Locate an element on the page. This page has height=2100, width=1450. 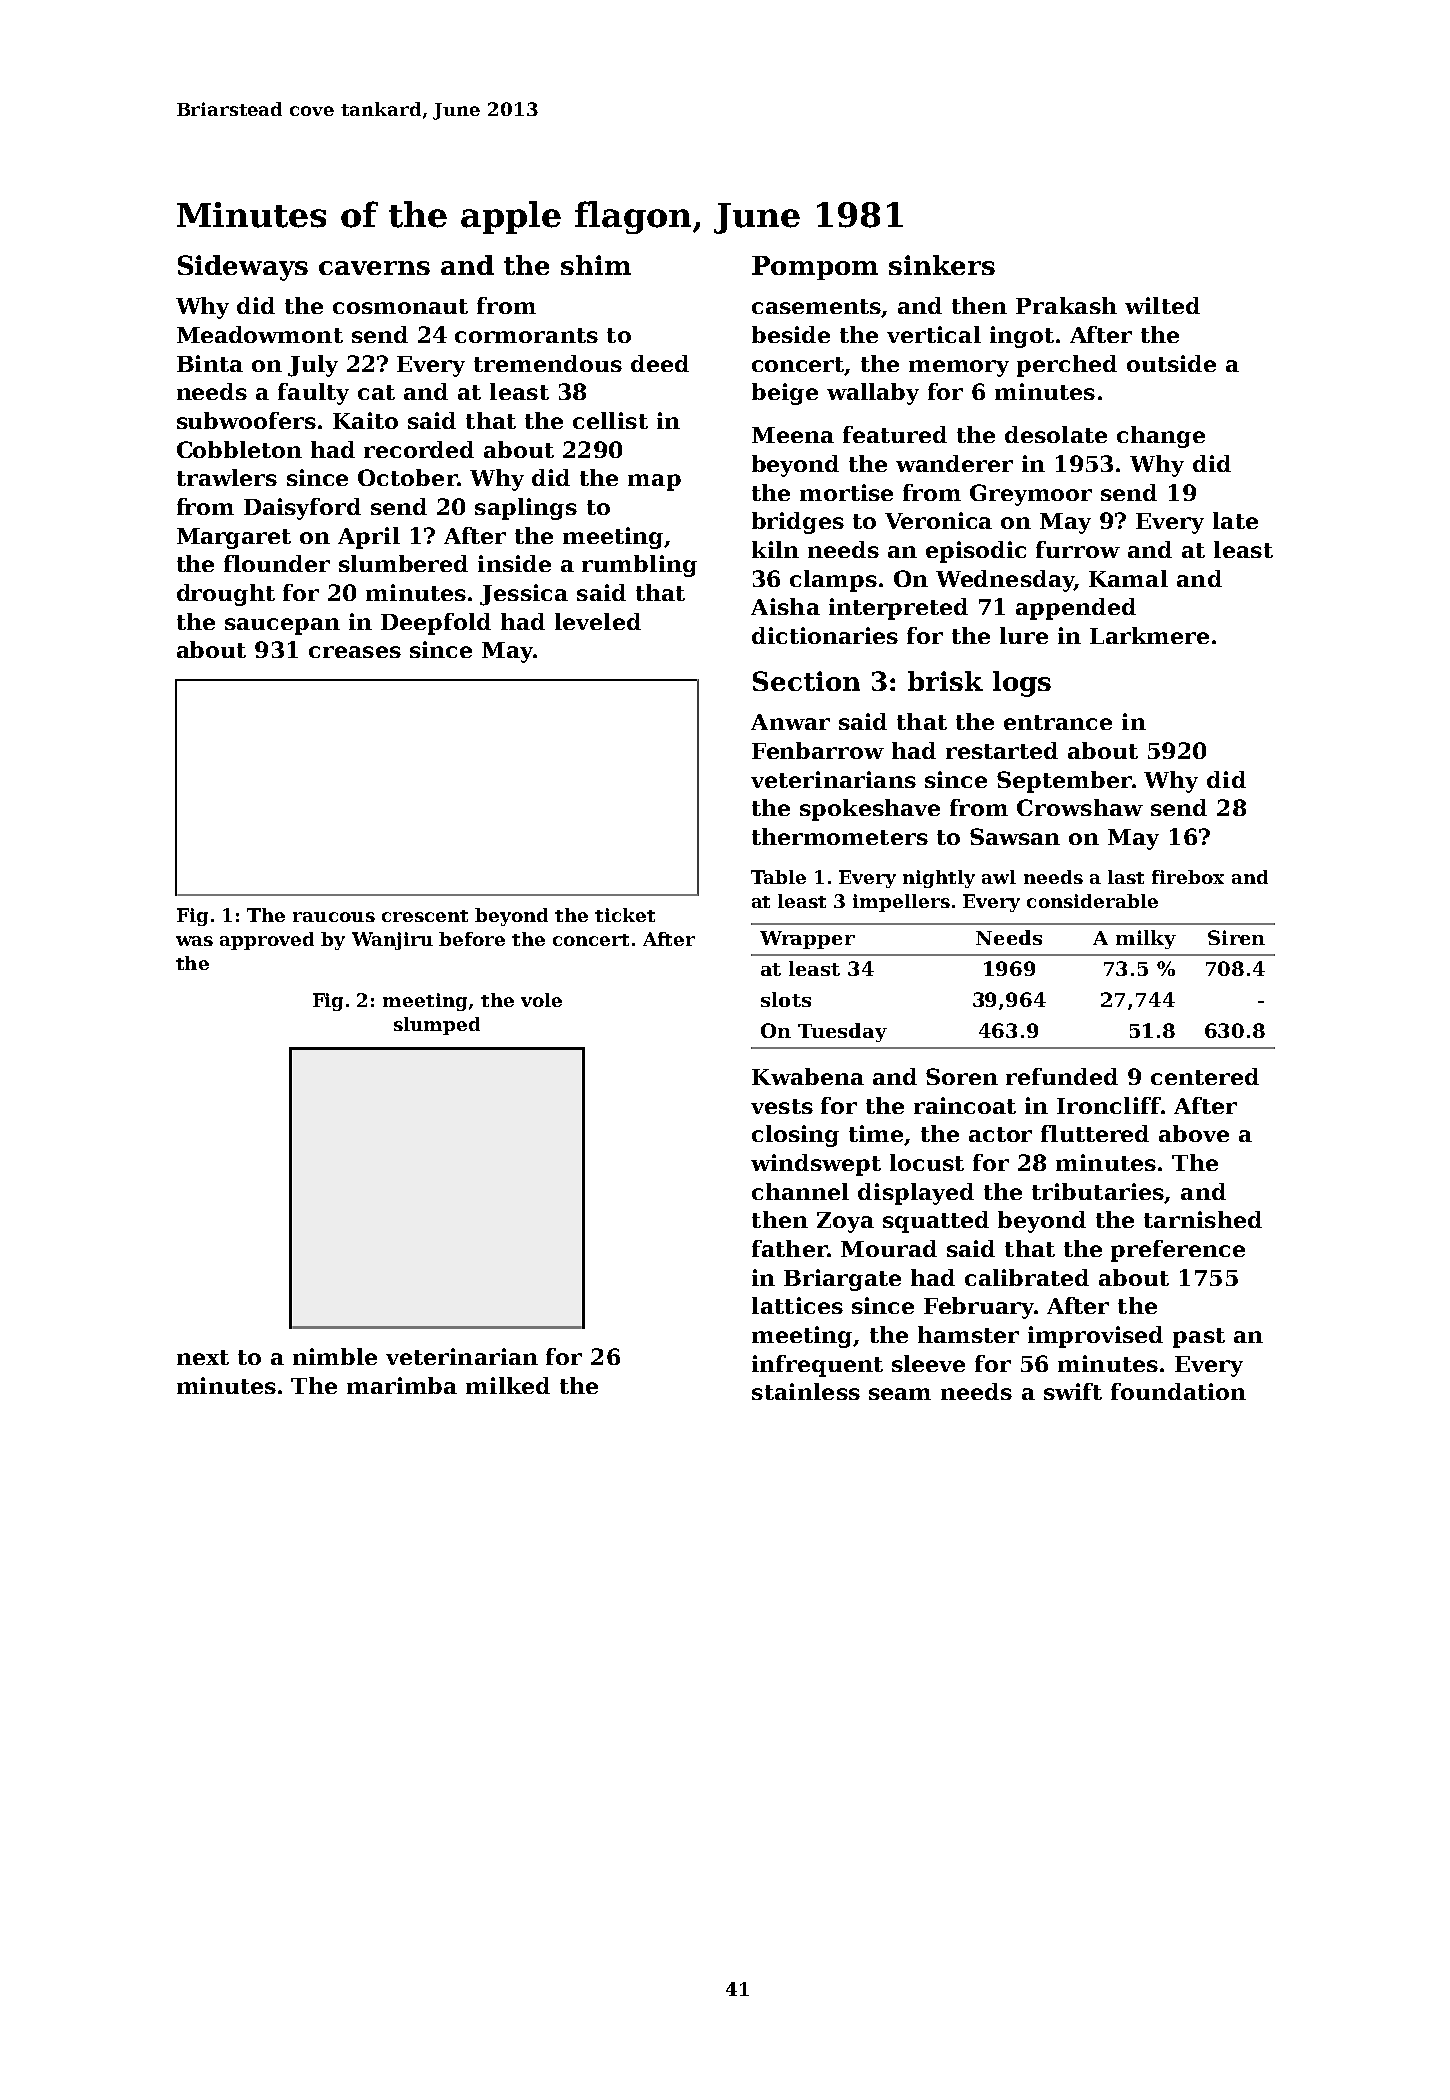
raincoat is located at coordinates (965, 1105).
